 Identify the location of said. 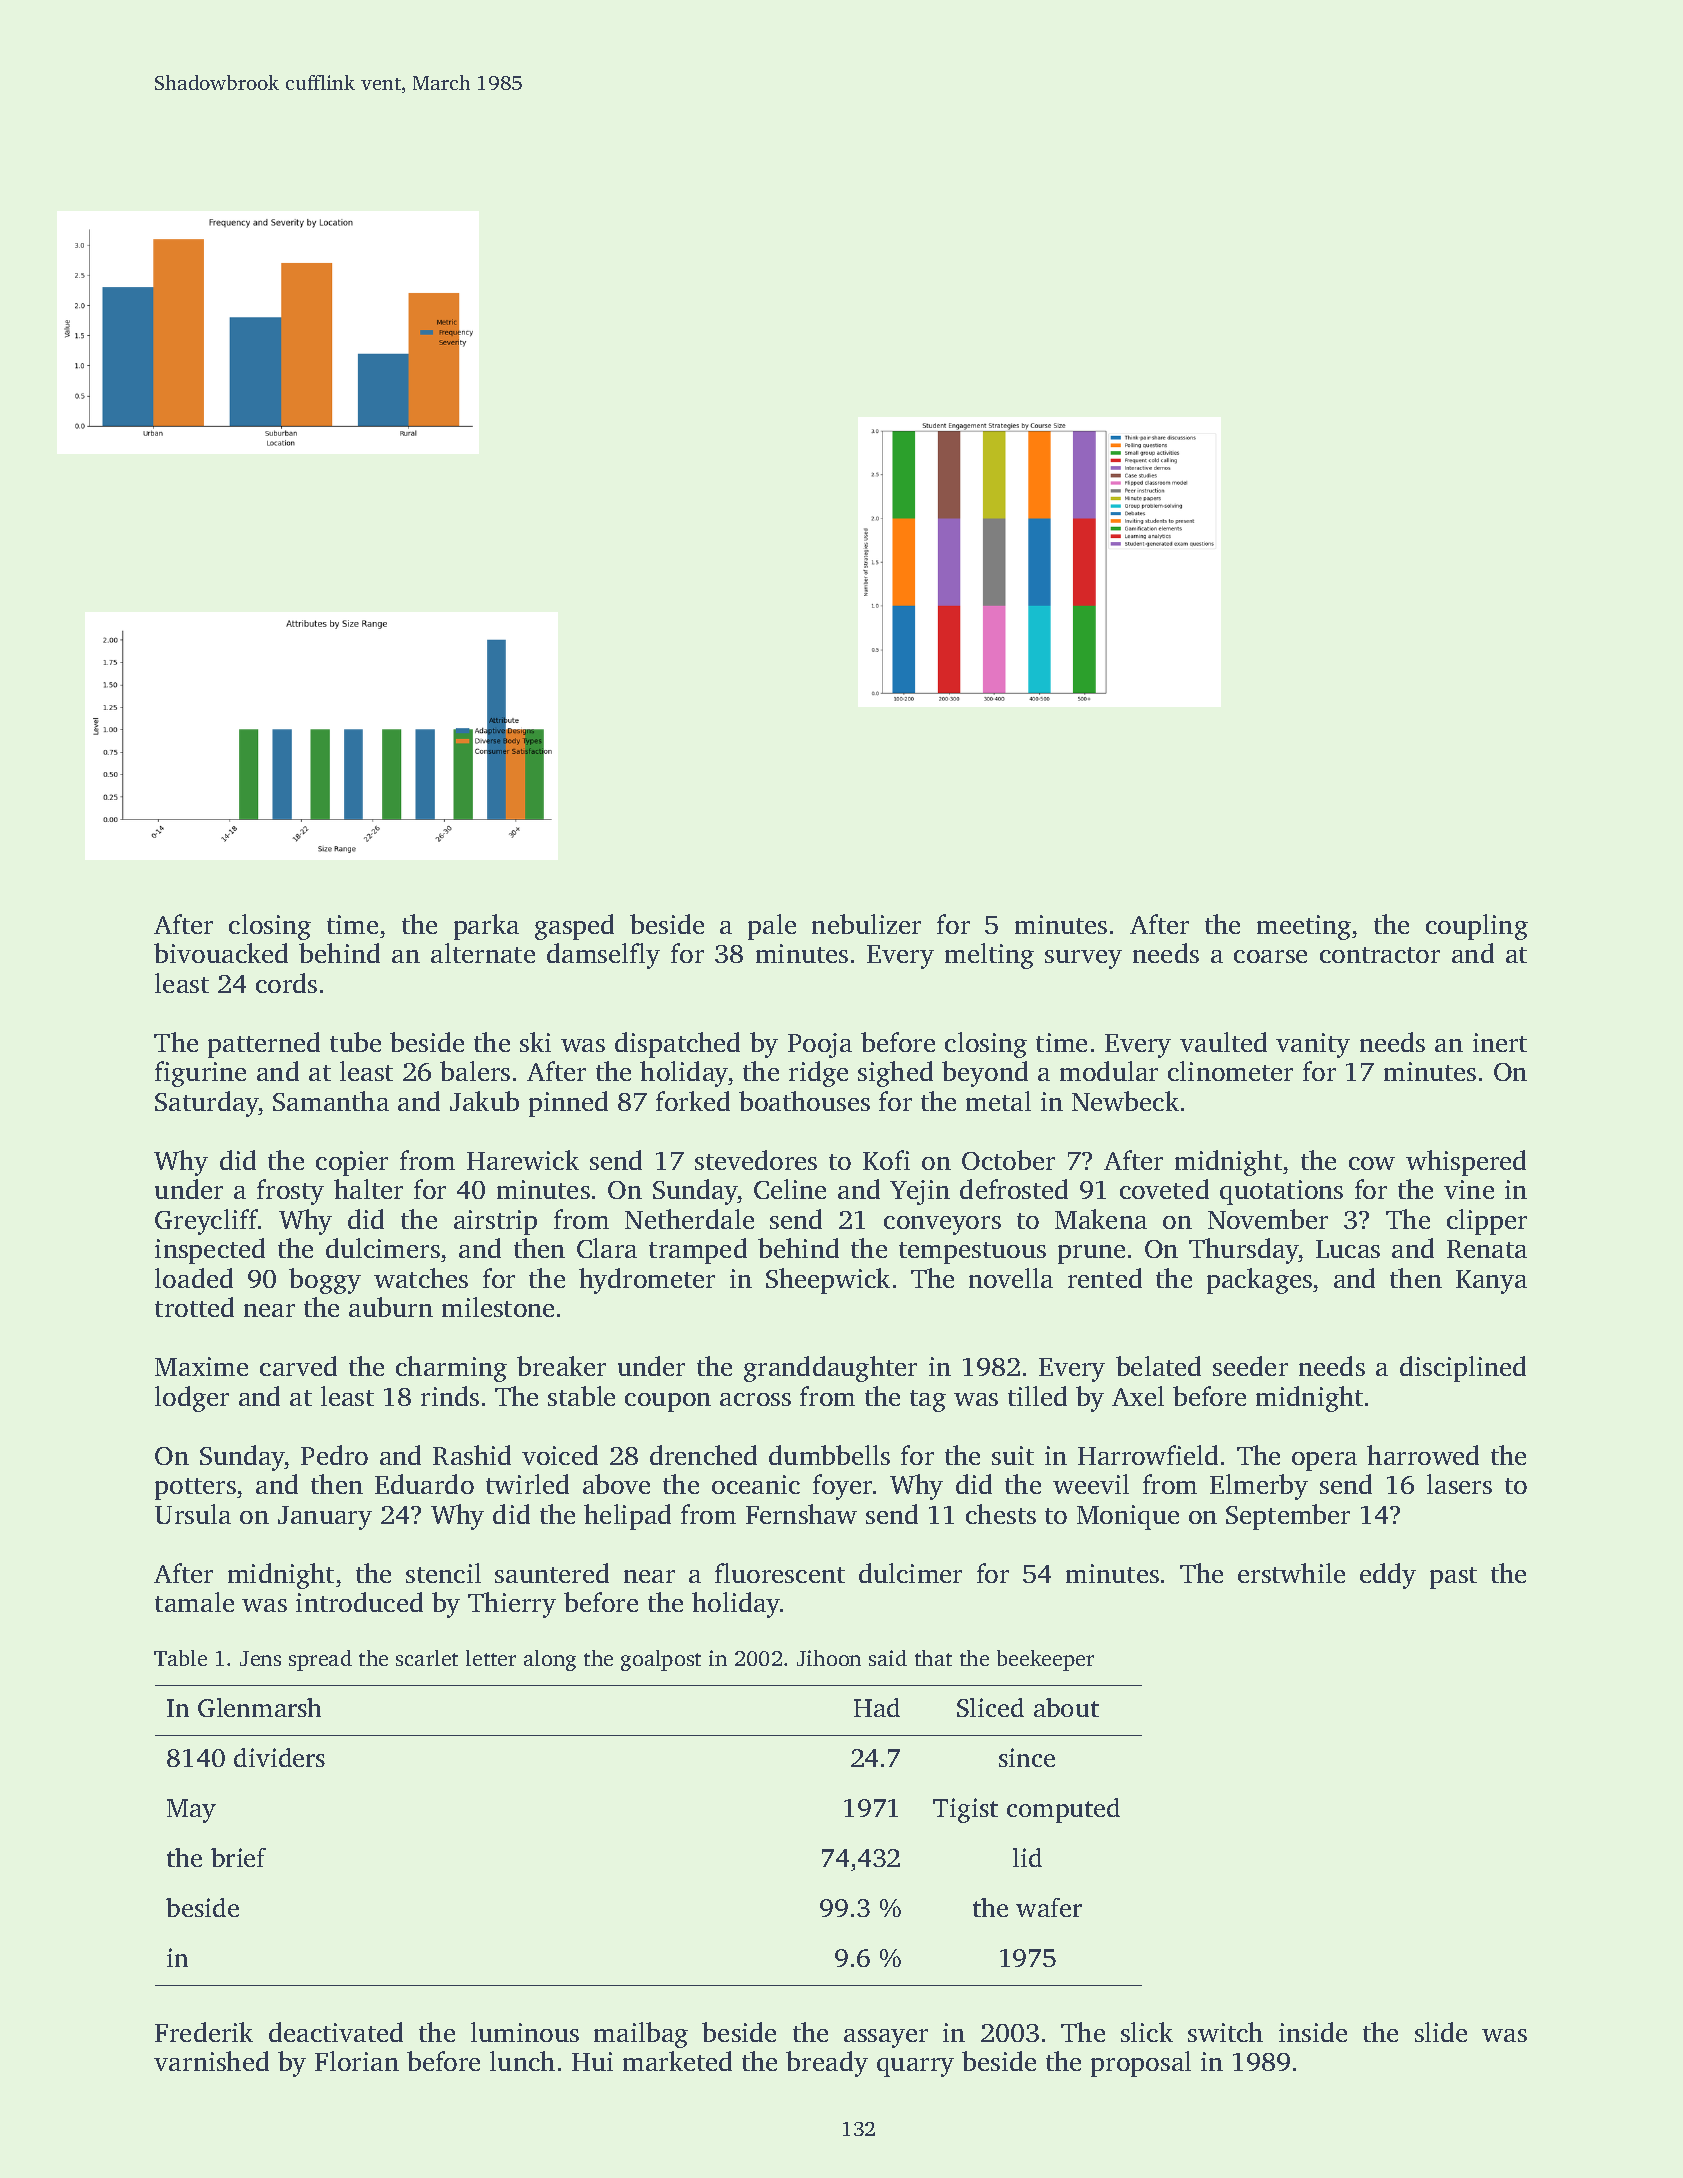
(888, 1658).
